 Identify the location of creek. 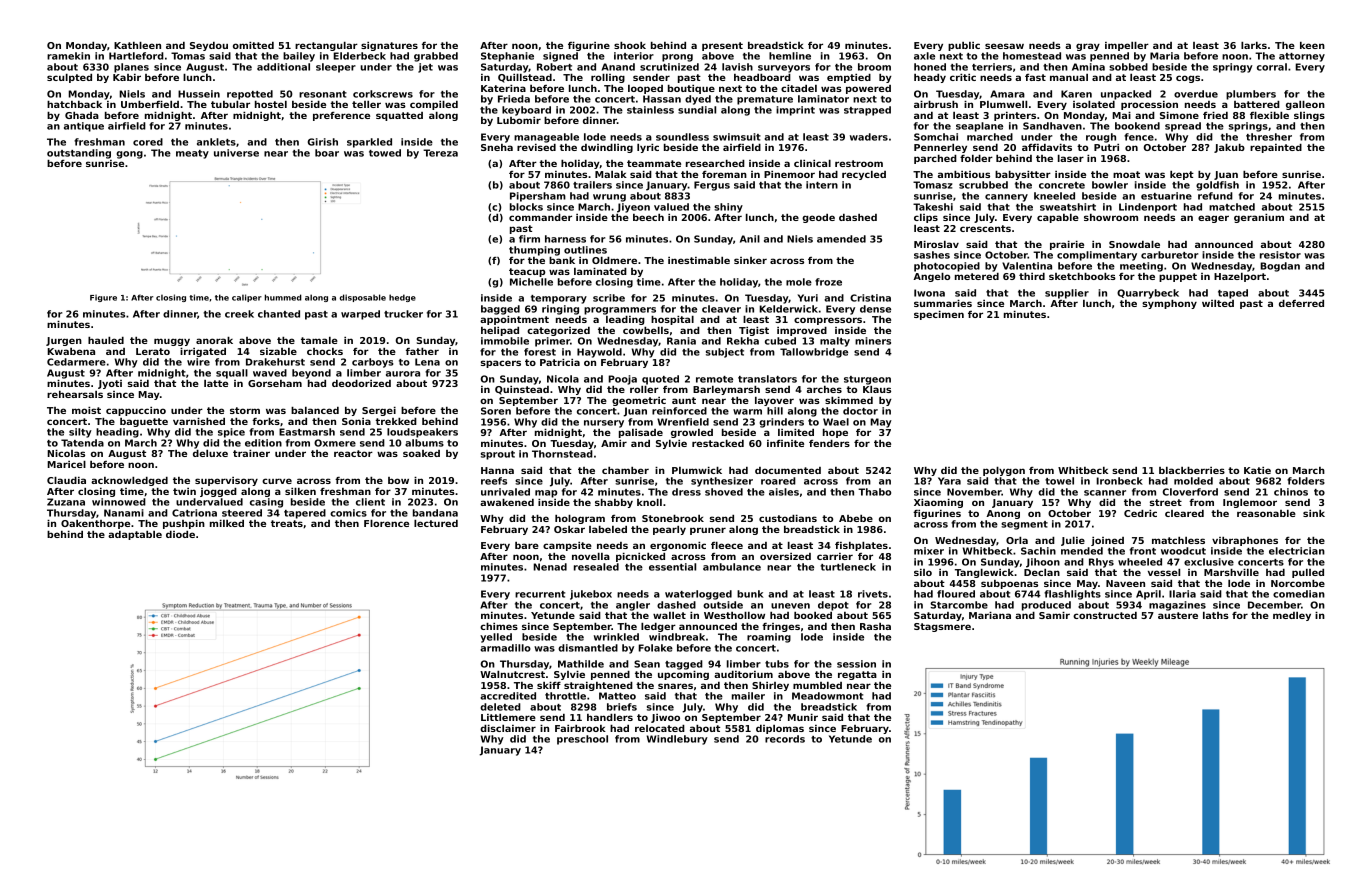
(239, 314).
